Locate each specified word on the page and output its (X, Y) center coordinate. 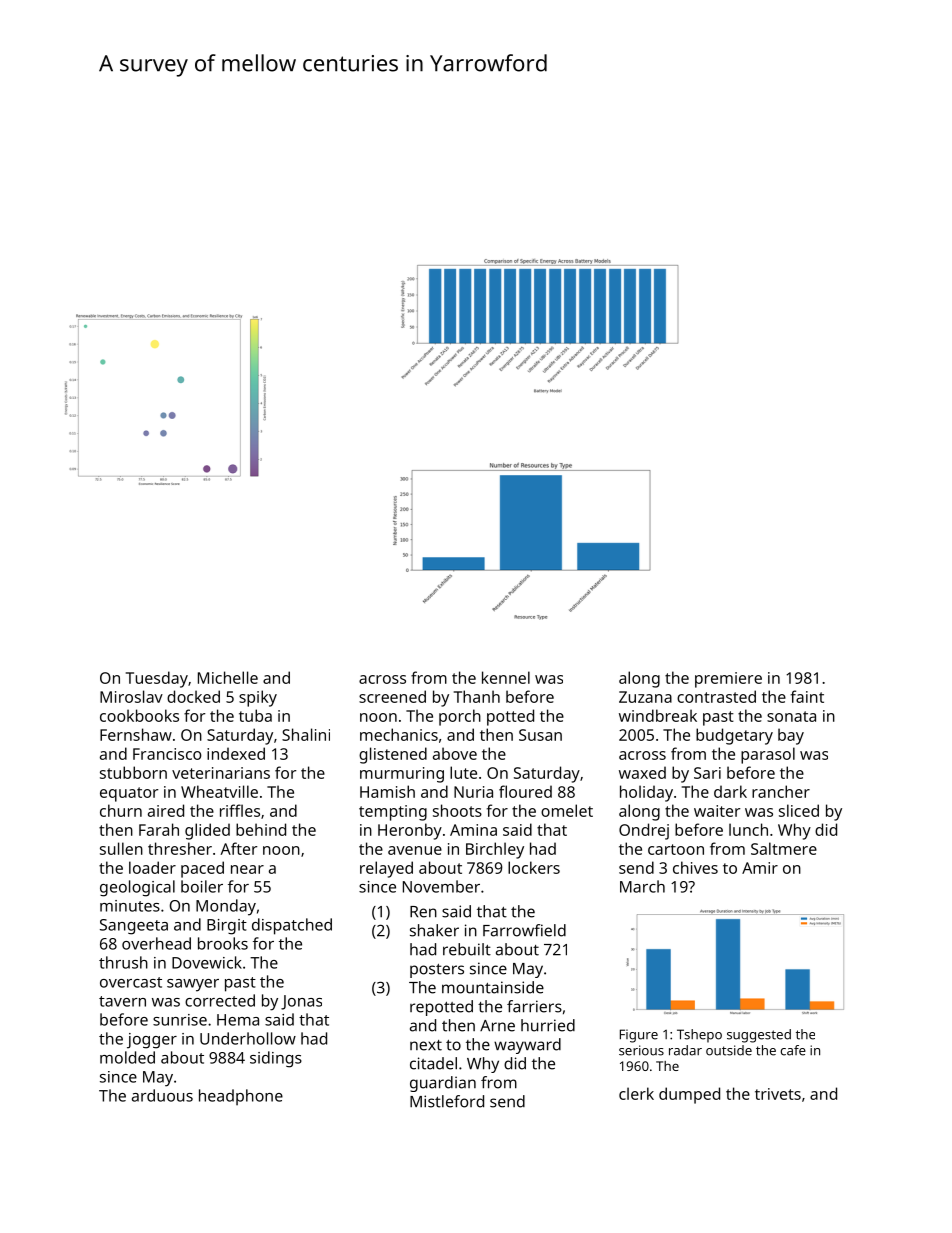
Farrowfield (524, 930)
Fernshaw (136, 734)
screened (392, 696)
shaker (434, 930)
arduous (162, 1095)
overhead (156, 943)
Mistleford (447, 1101)
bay (791, 736)
